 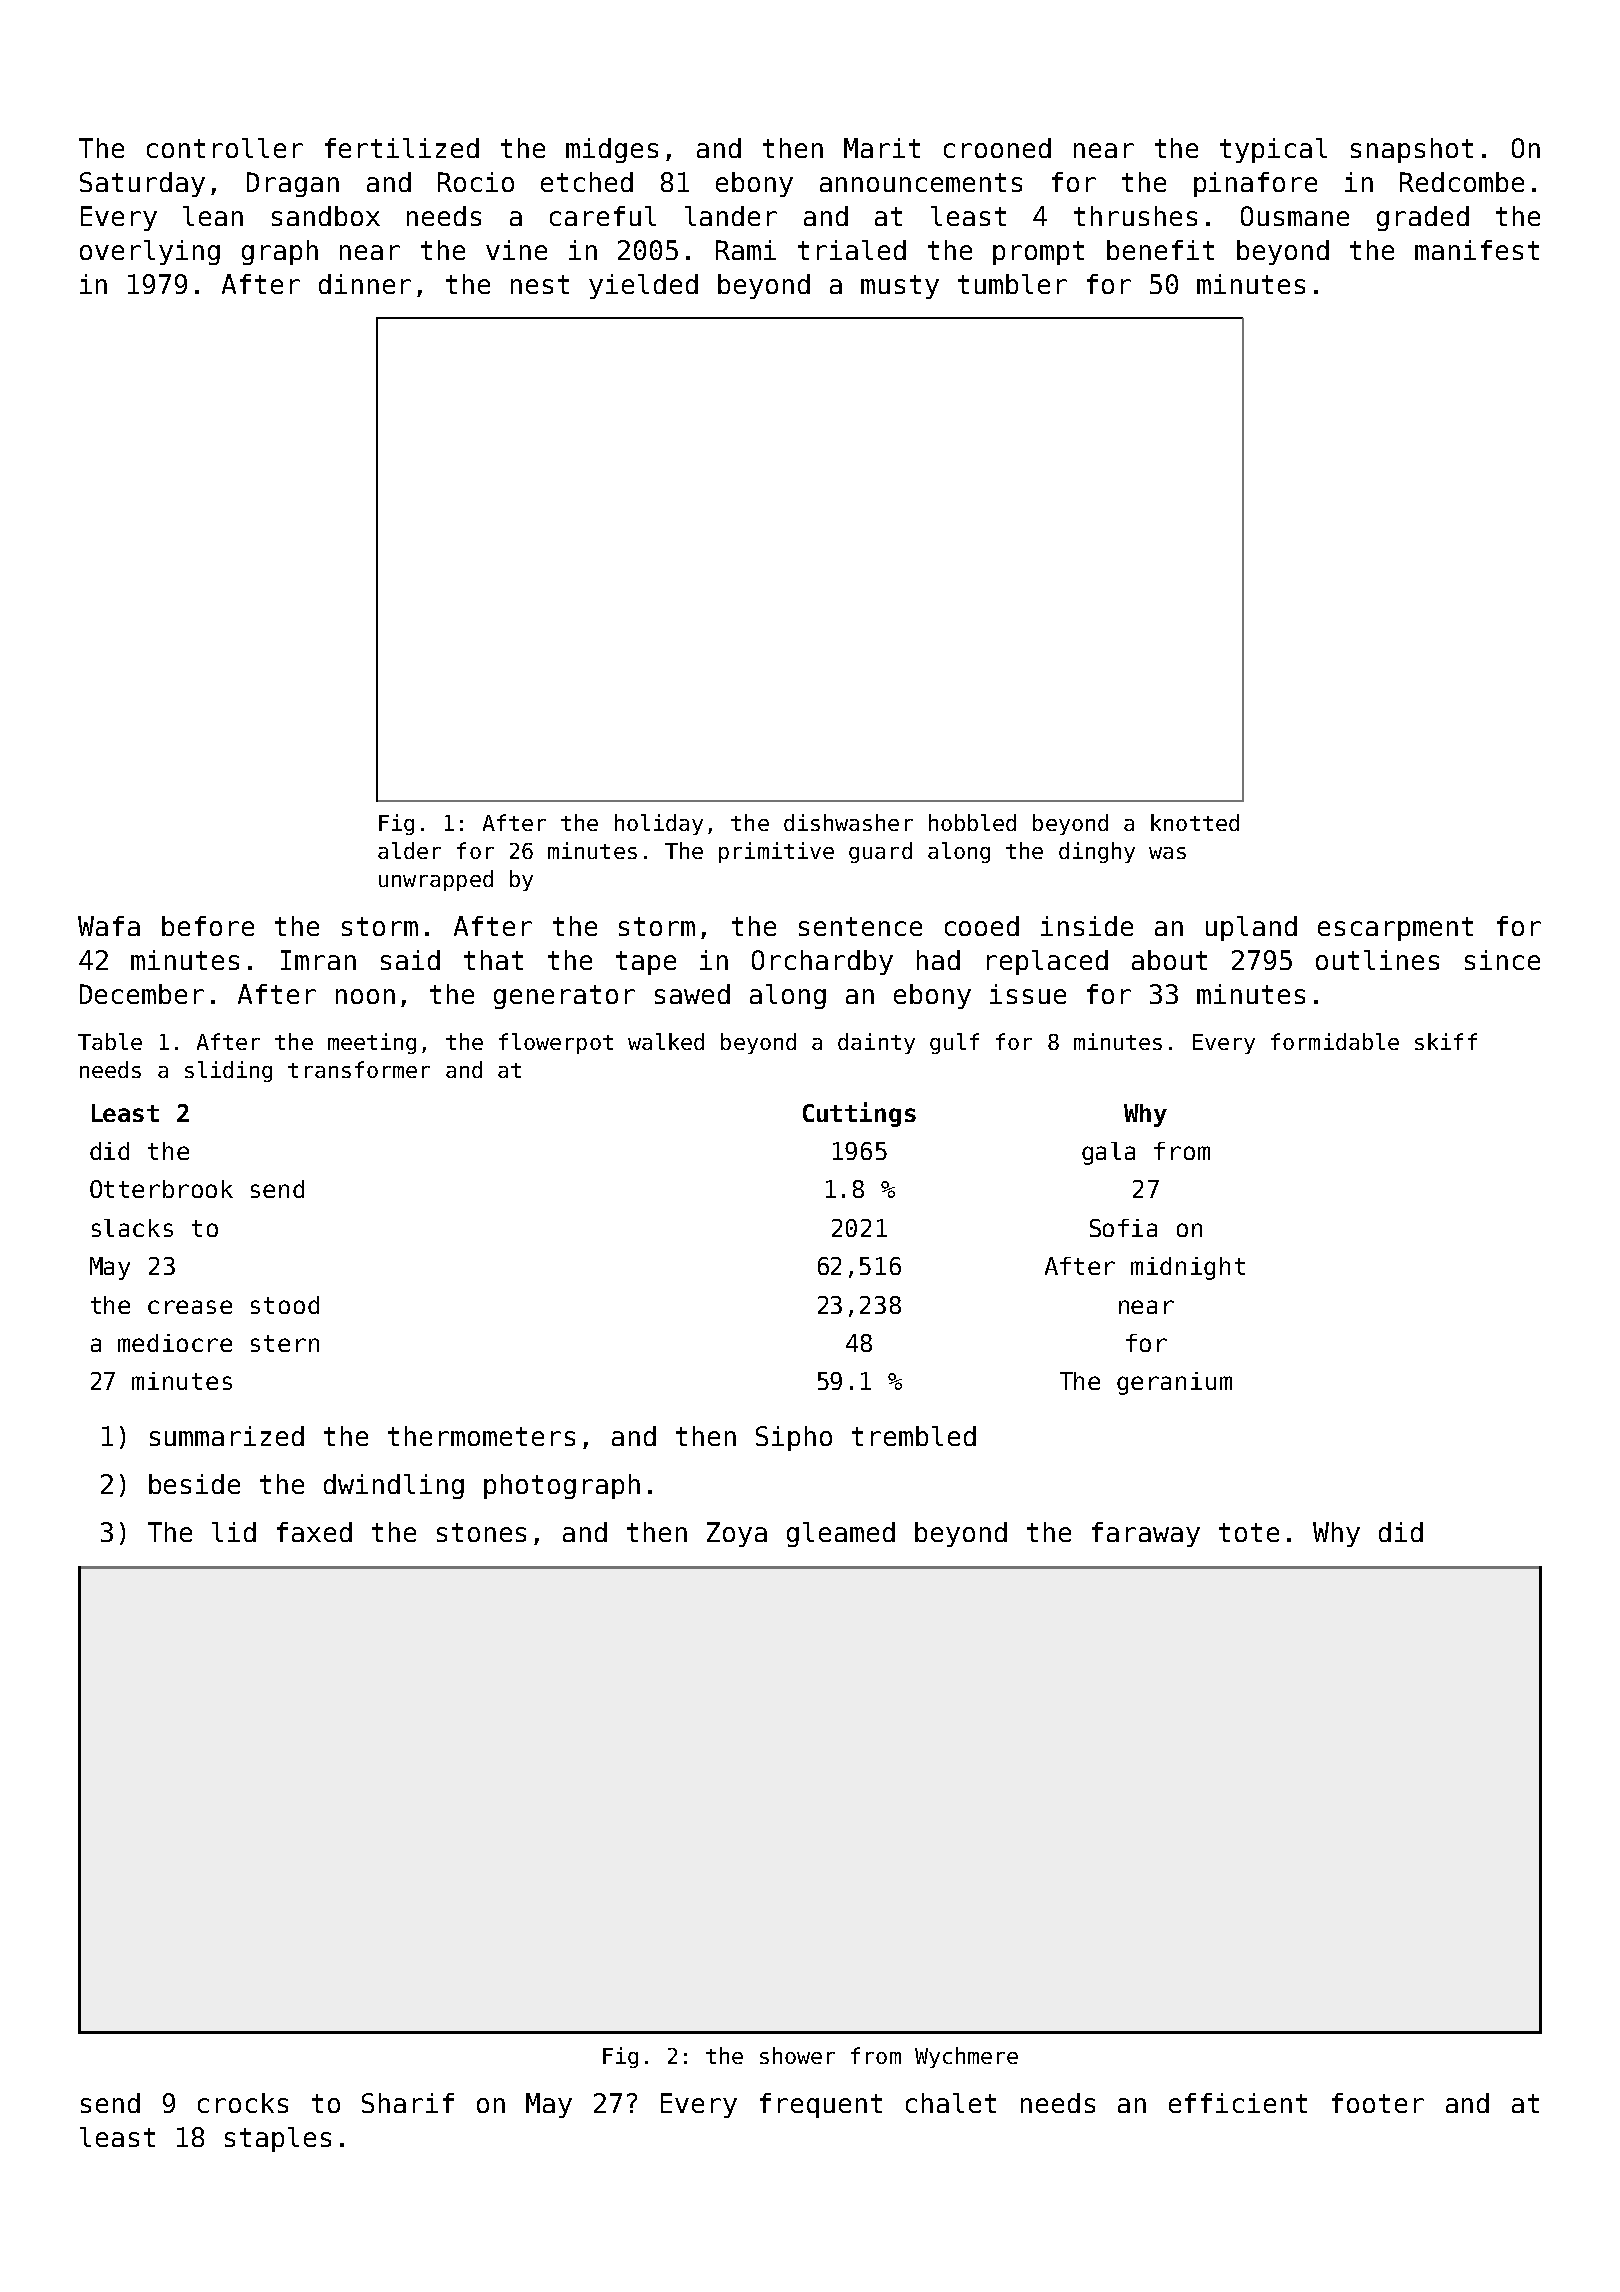 What do you see at coordinates (1146, 1534) in the page?
I see `faraway` at bounding box center [1146, 1534].
